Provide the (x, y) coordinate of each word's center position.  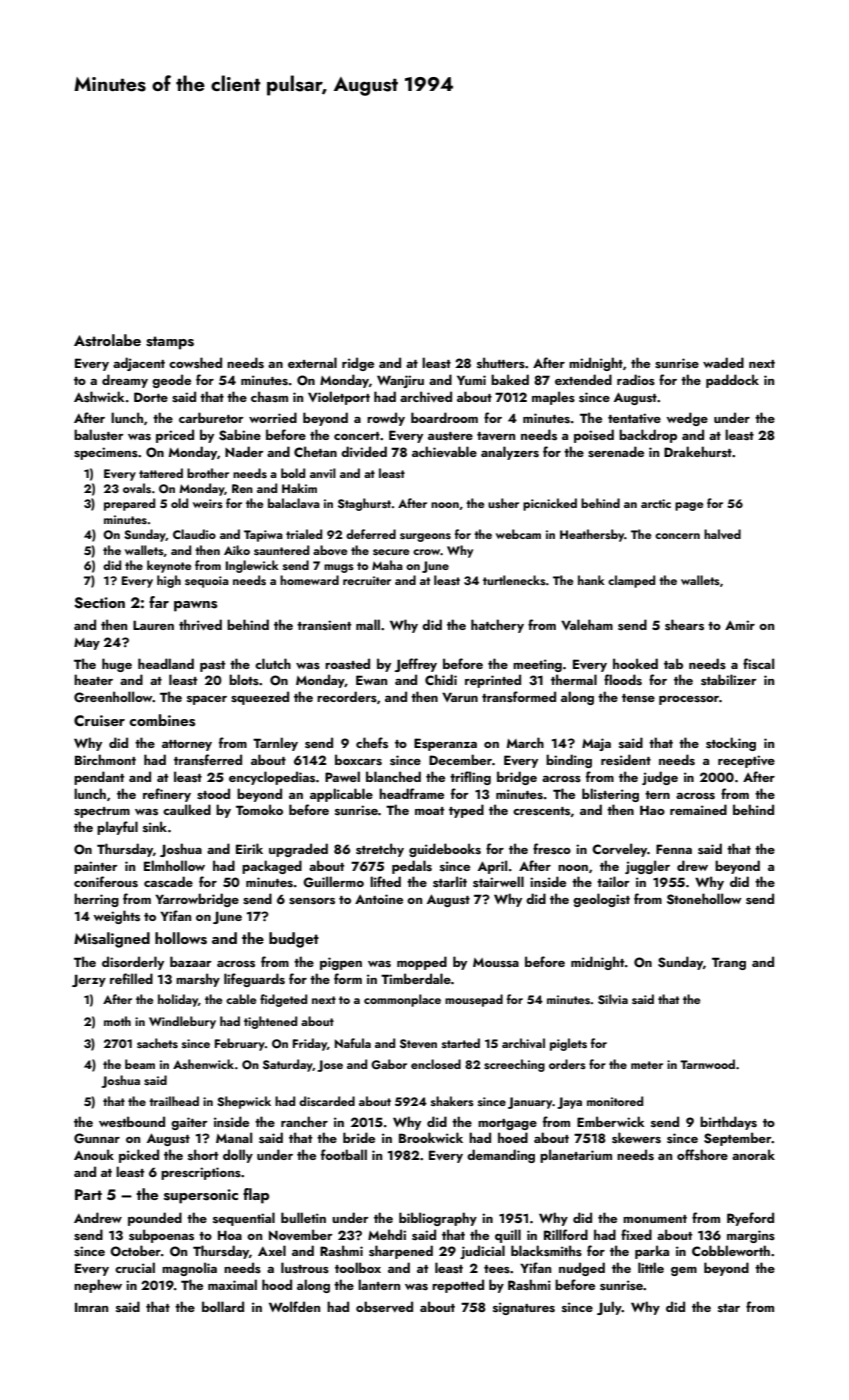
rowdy (386, 419)
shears (684, 625)
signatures (524, 1308)
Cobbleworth (731, 1250)
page (689, 506)
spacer (207, 700)
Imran (91, 1307)
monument (655, 1219)
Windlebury (182, 1022)
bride (359, 1137)
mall (368, 624)
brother (208, 473)
